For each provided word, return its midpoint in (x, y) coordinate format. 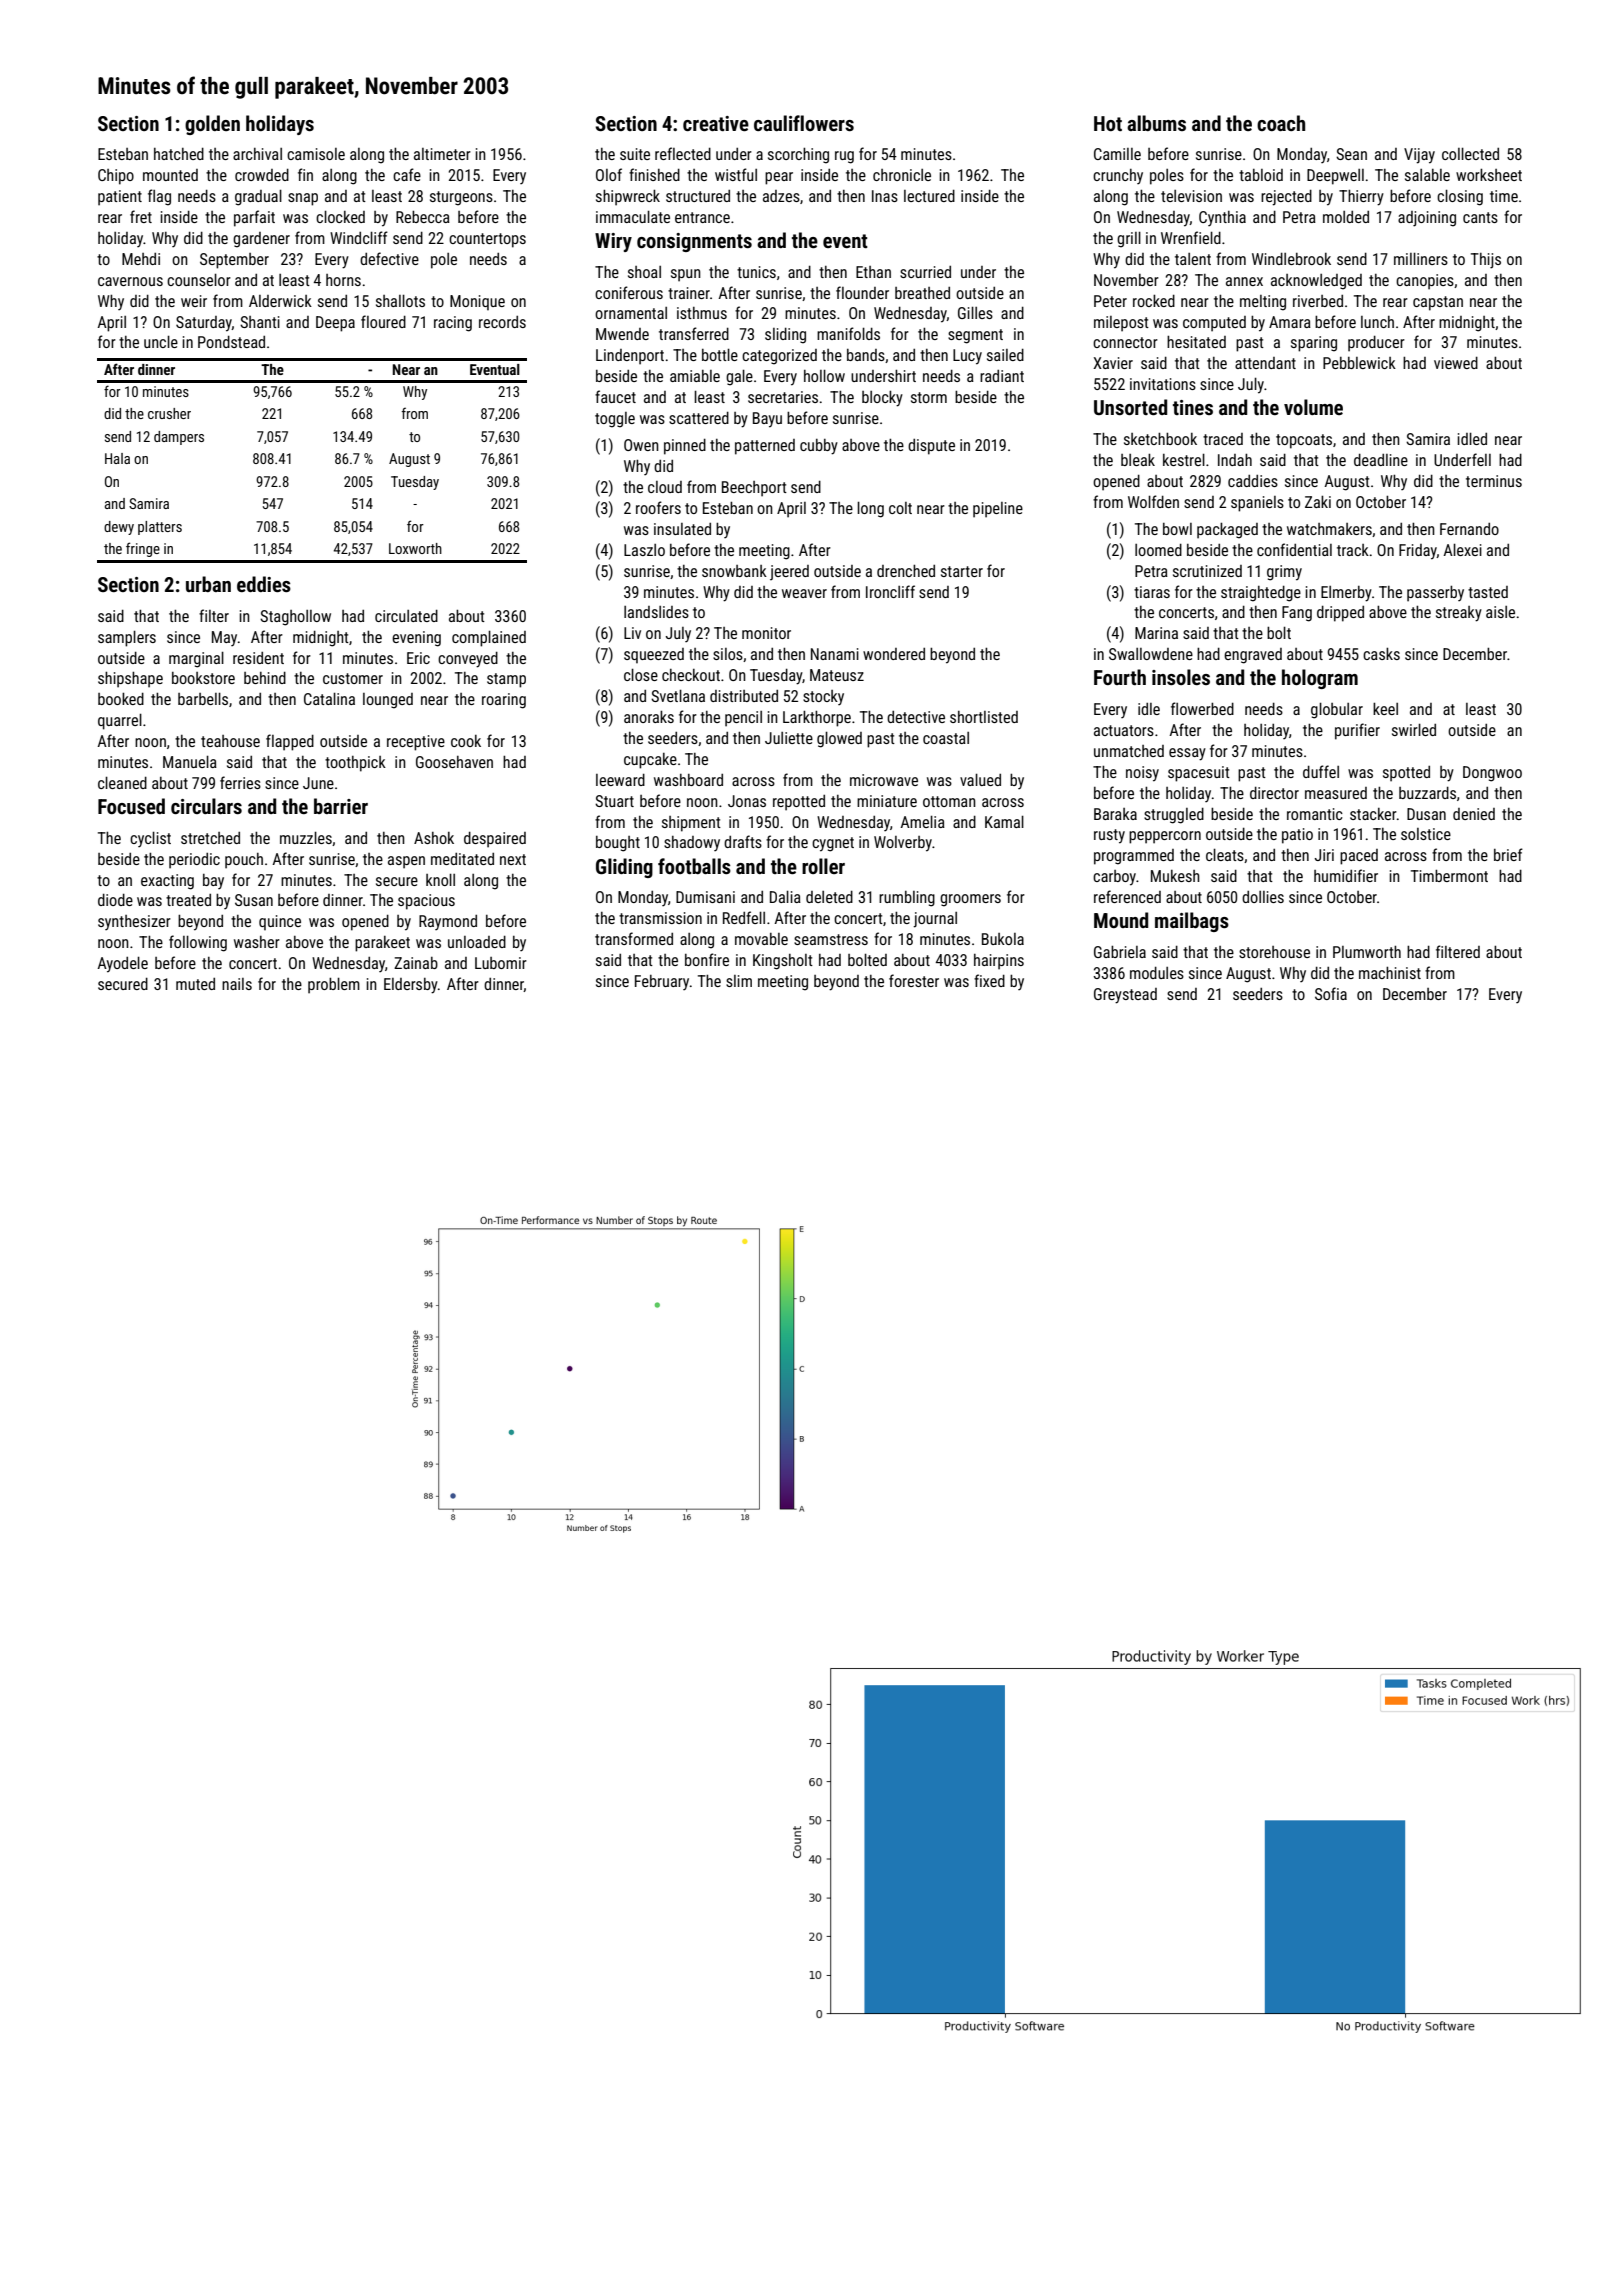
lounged (388, 701)
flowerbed (1202, 708)
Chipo (116, 177)
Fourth (1120, 677)
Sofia (1331, 993)
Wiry (613, 242)
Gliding (624, 868)
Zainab (416, 963)
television (1191, 196)
